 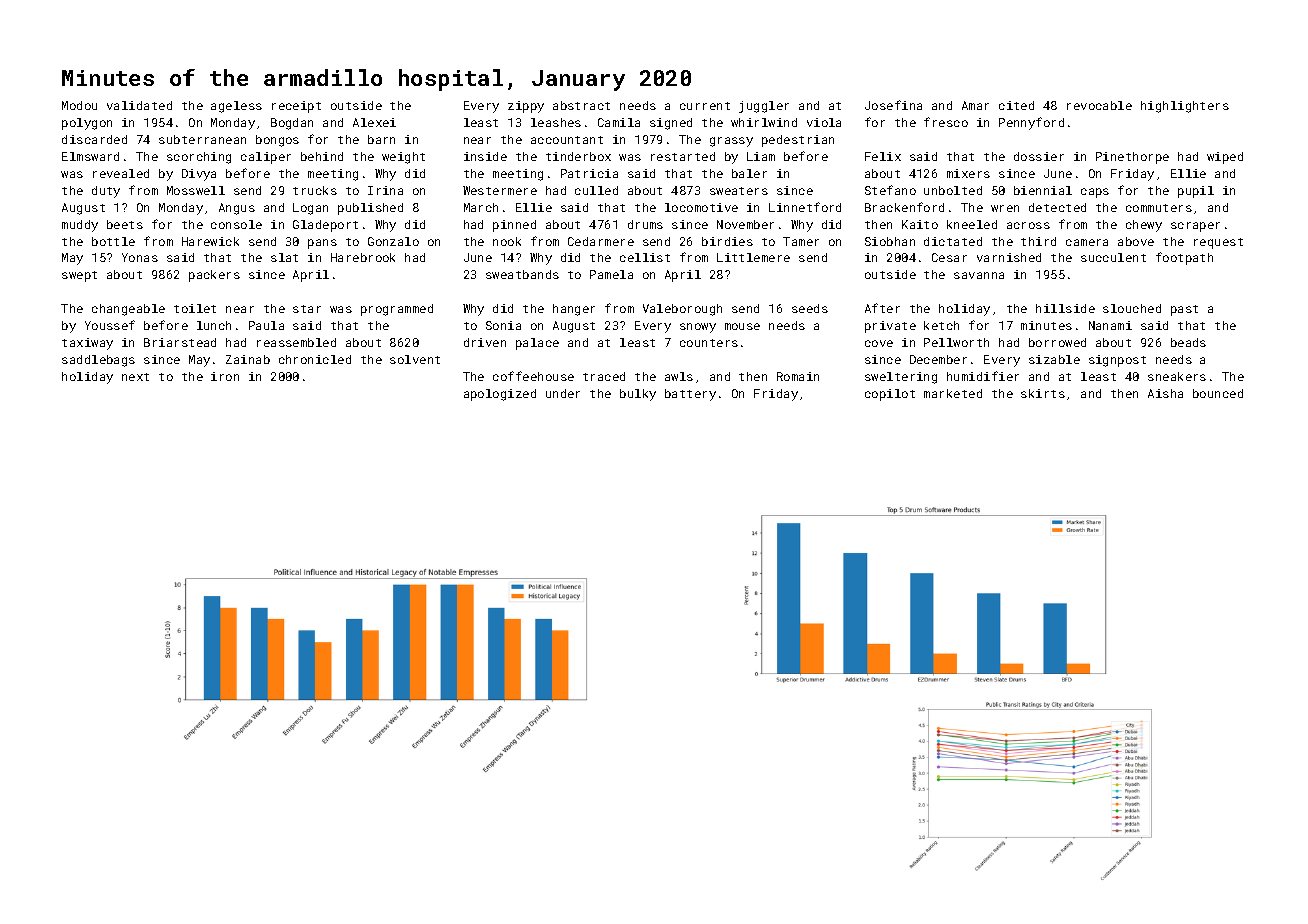 What do you see at coordinates (80, 226) in the document?
I see `muddy` at bounding box center [80, 226].
